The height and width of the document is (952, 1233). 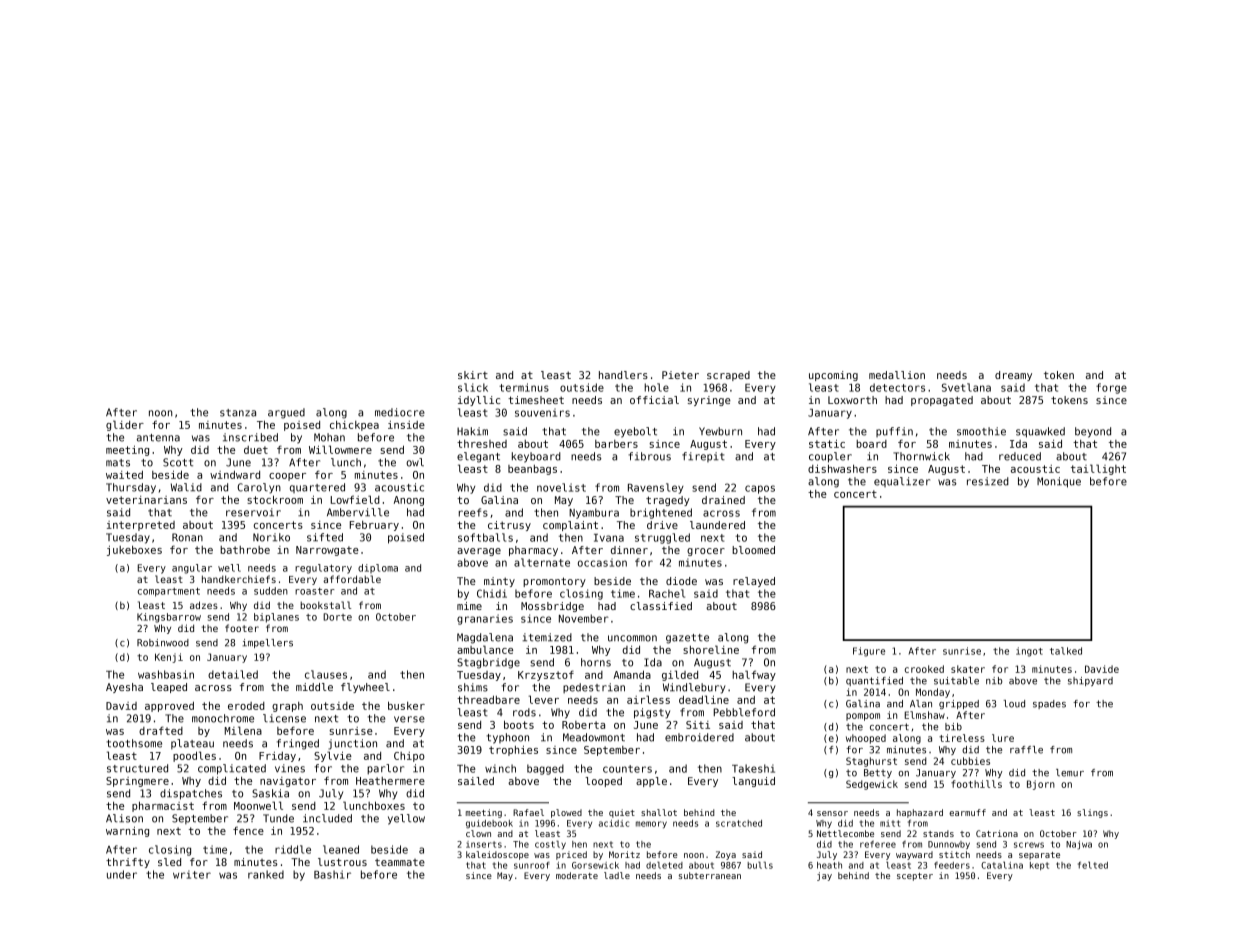 I want to click on bib, so click(x=953, y=727).
